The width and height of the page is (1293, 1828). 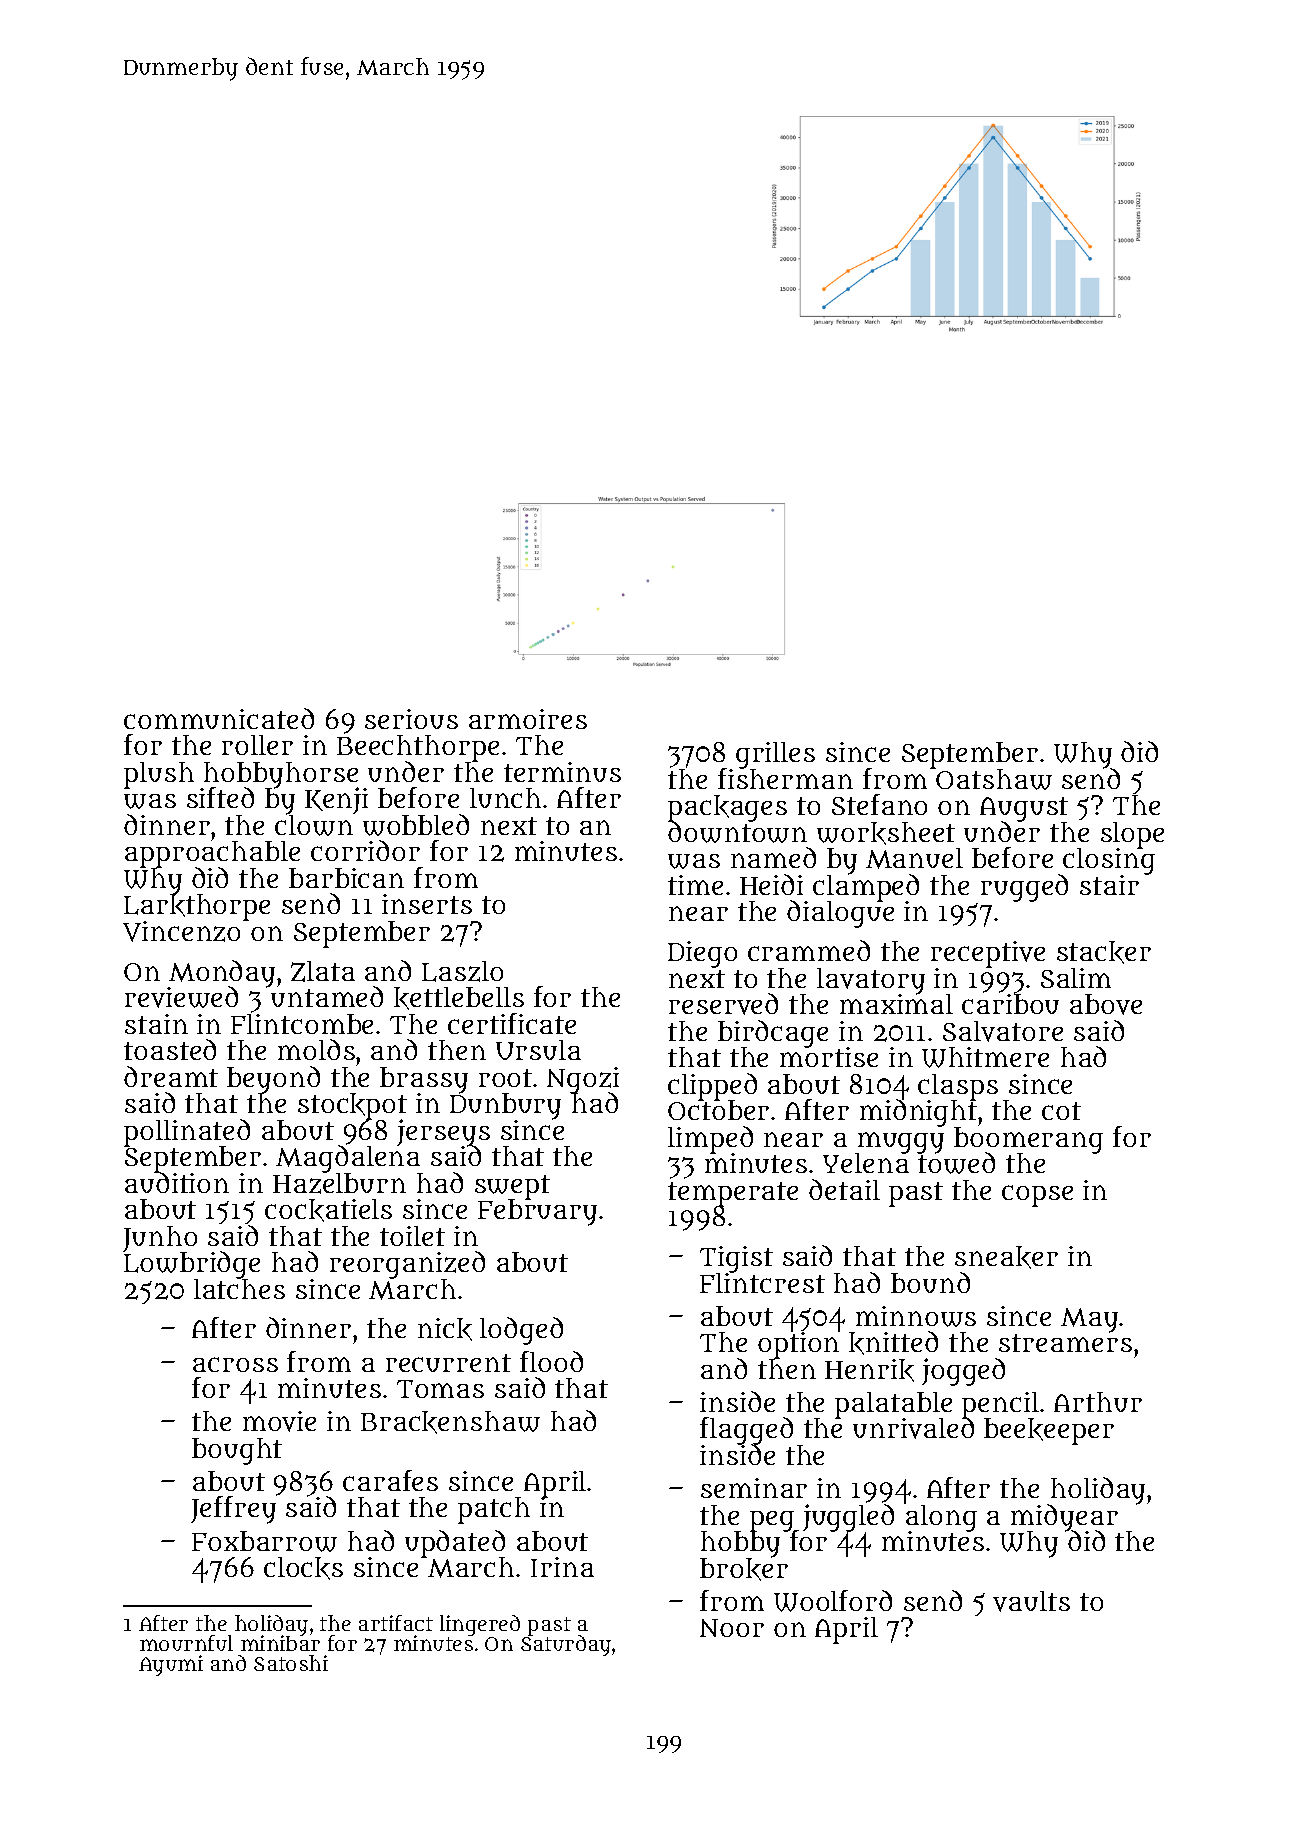 What do you see at coordinates (187, 1133) in the page?
I see `pollinated` at bounding box center [187, 1133].
